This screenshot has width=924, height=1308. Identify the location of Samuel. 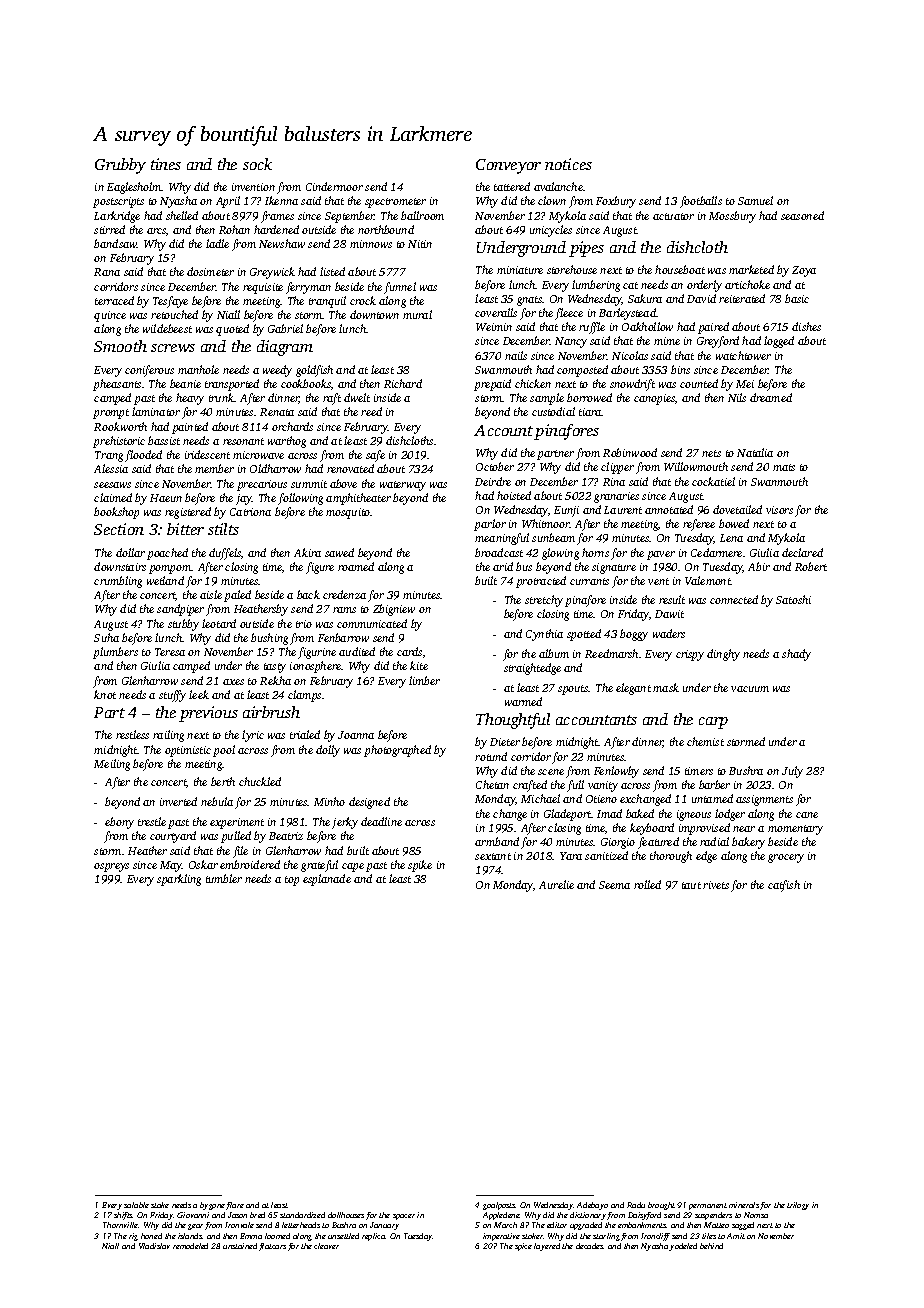
(755, 200).
